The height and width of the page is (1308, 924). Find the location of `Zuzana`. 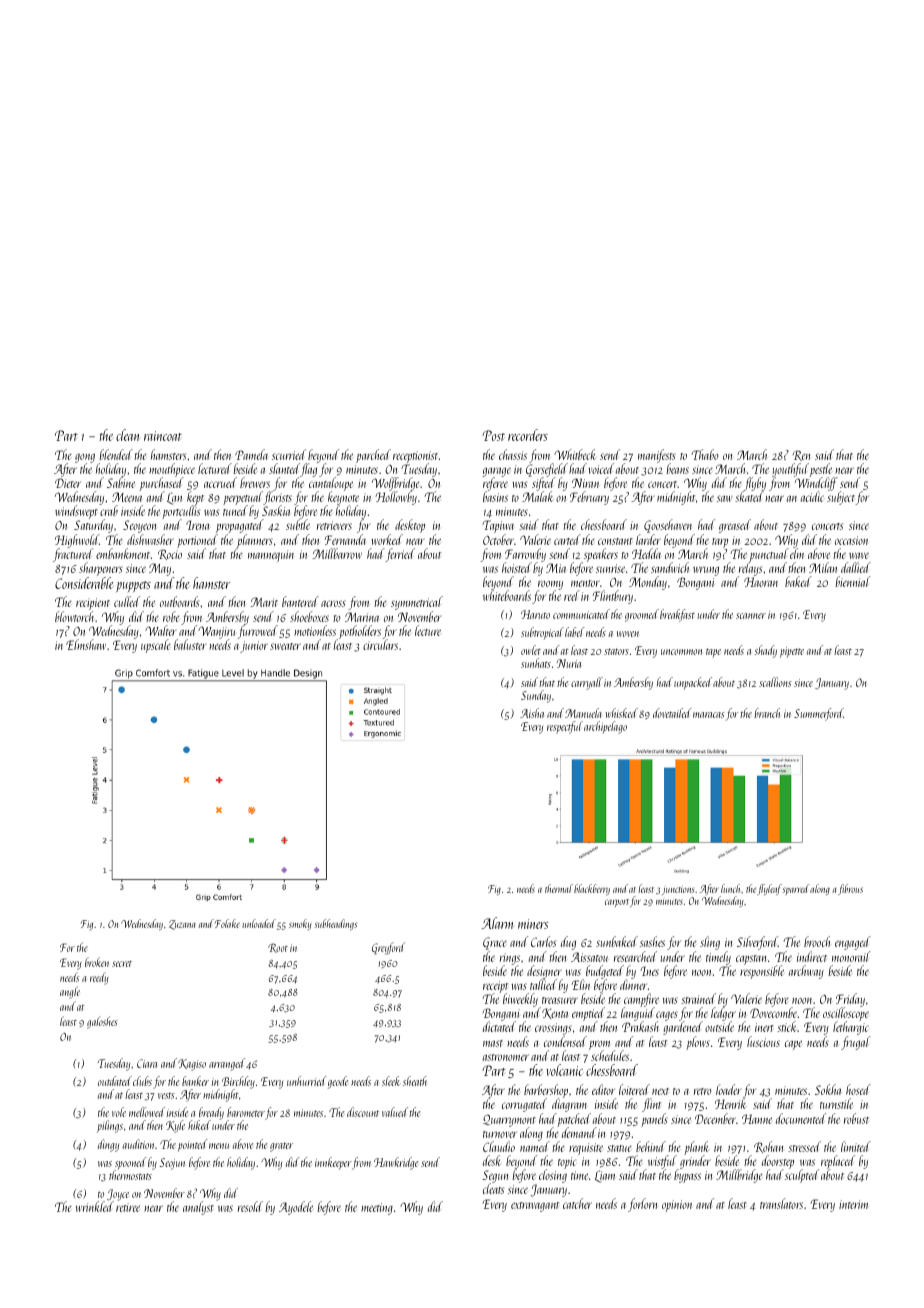

Zuzana is located at coordinates (182, 925).
